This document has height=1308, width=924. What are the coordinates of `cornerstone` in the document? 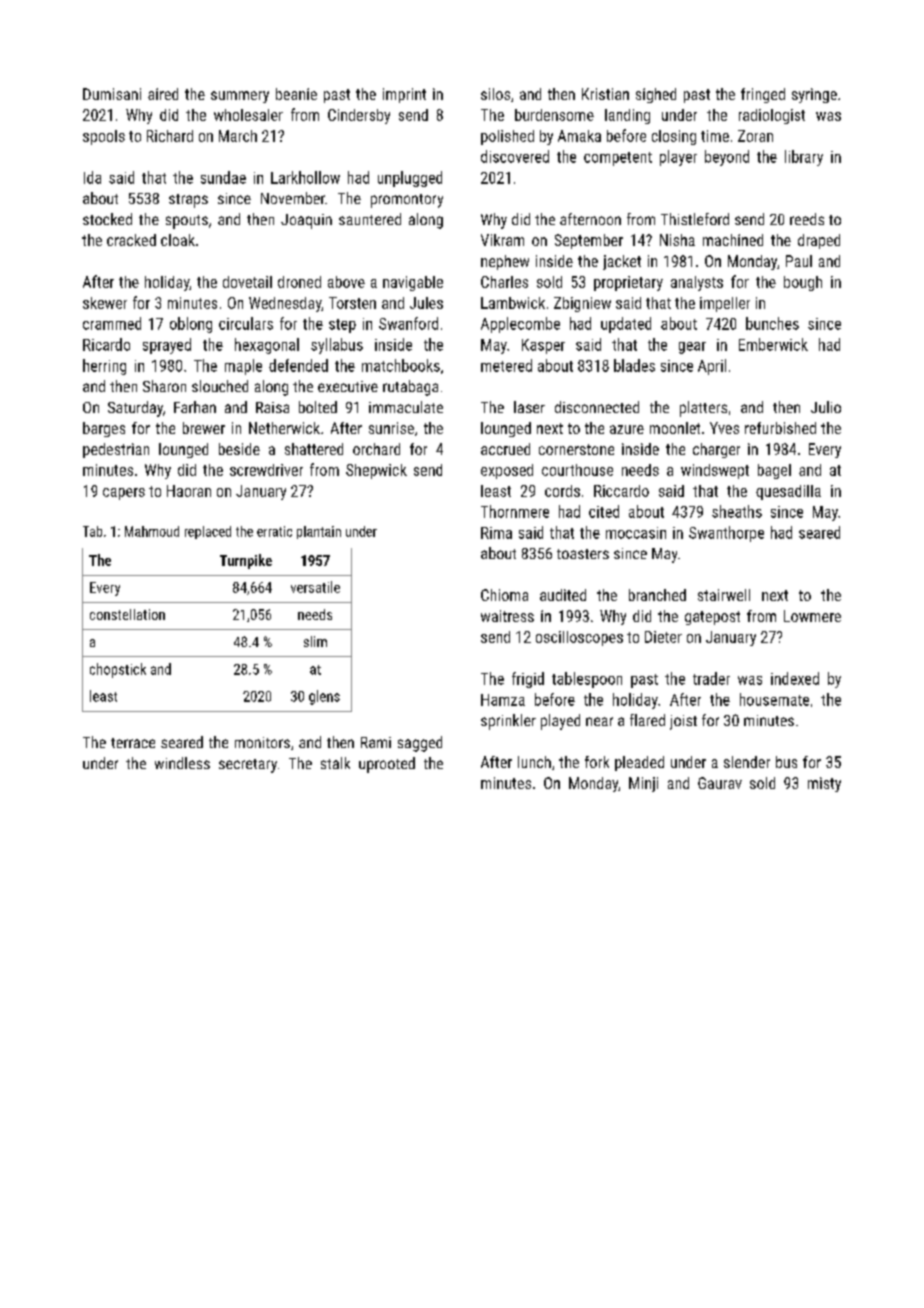 It's located at (576, 449).
